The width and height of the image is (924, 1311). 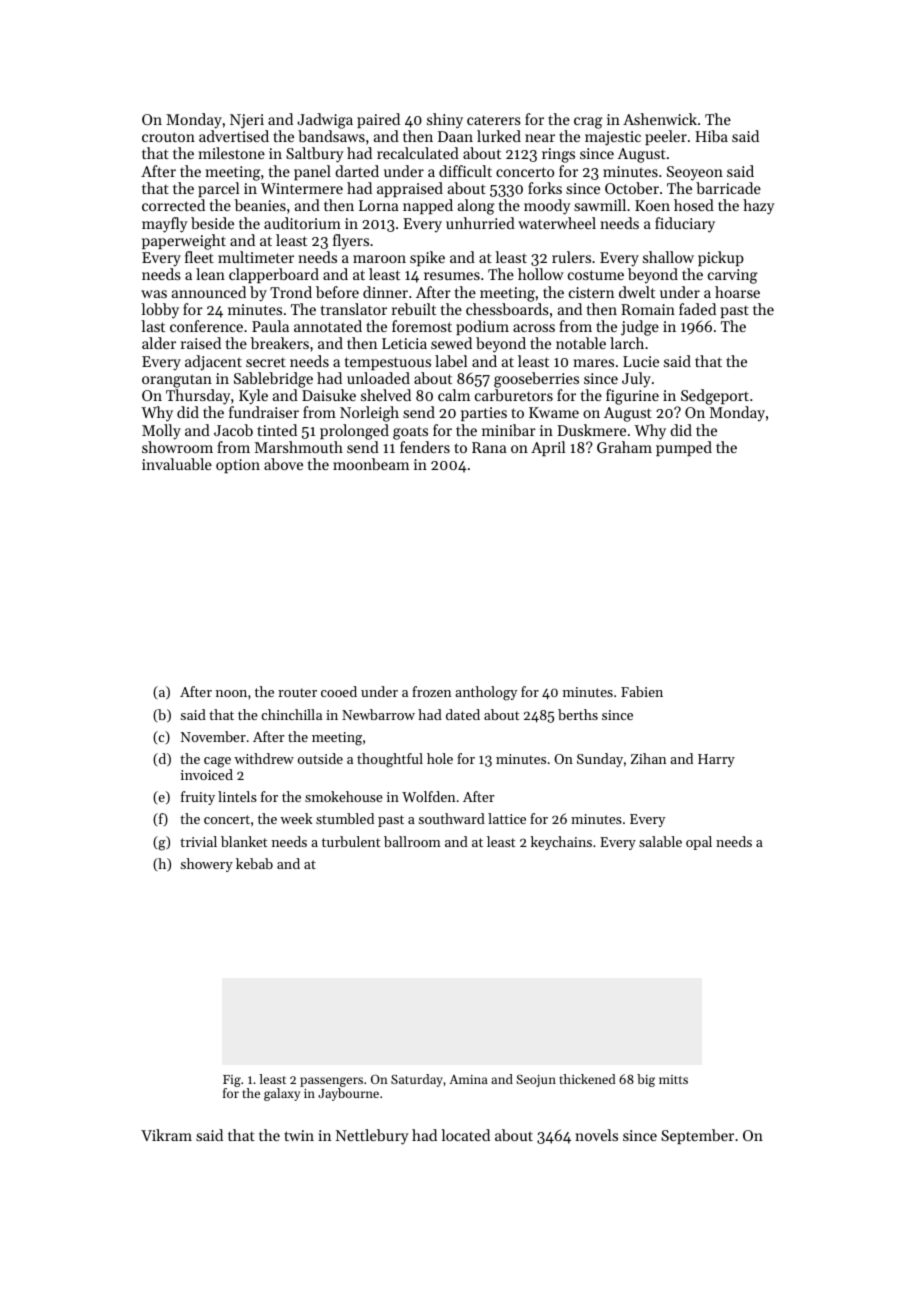 I want to click on Ashenwick, so click(x=660, y=119).
